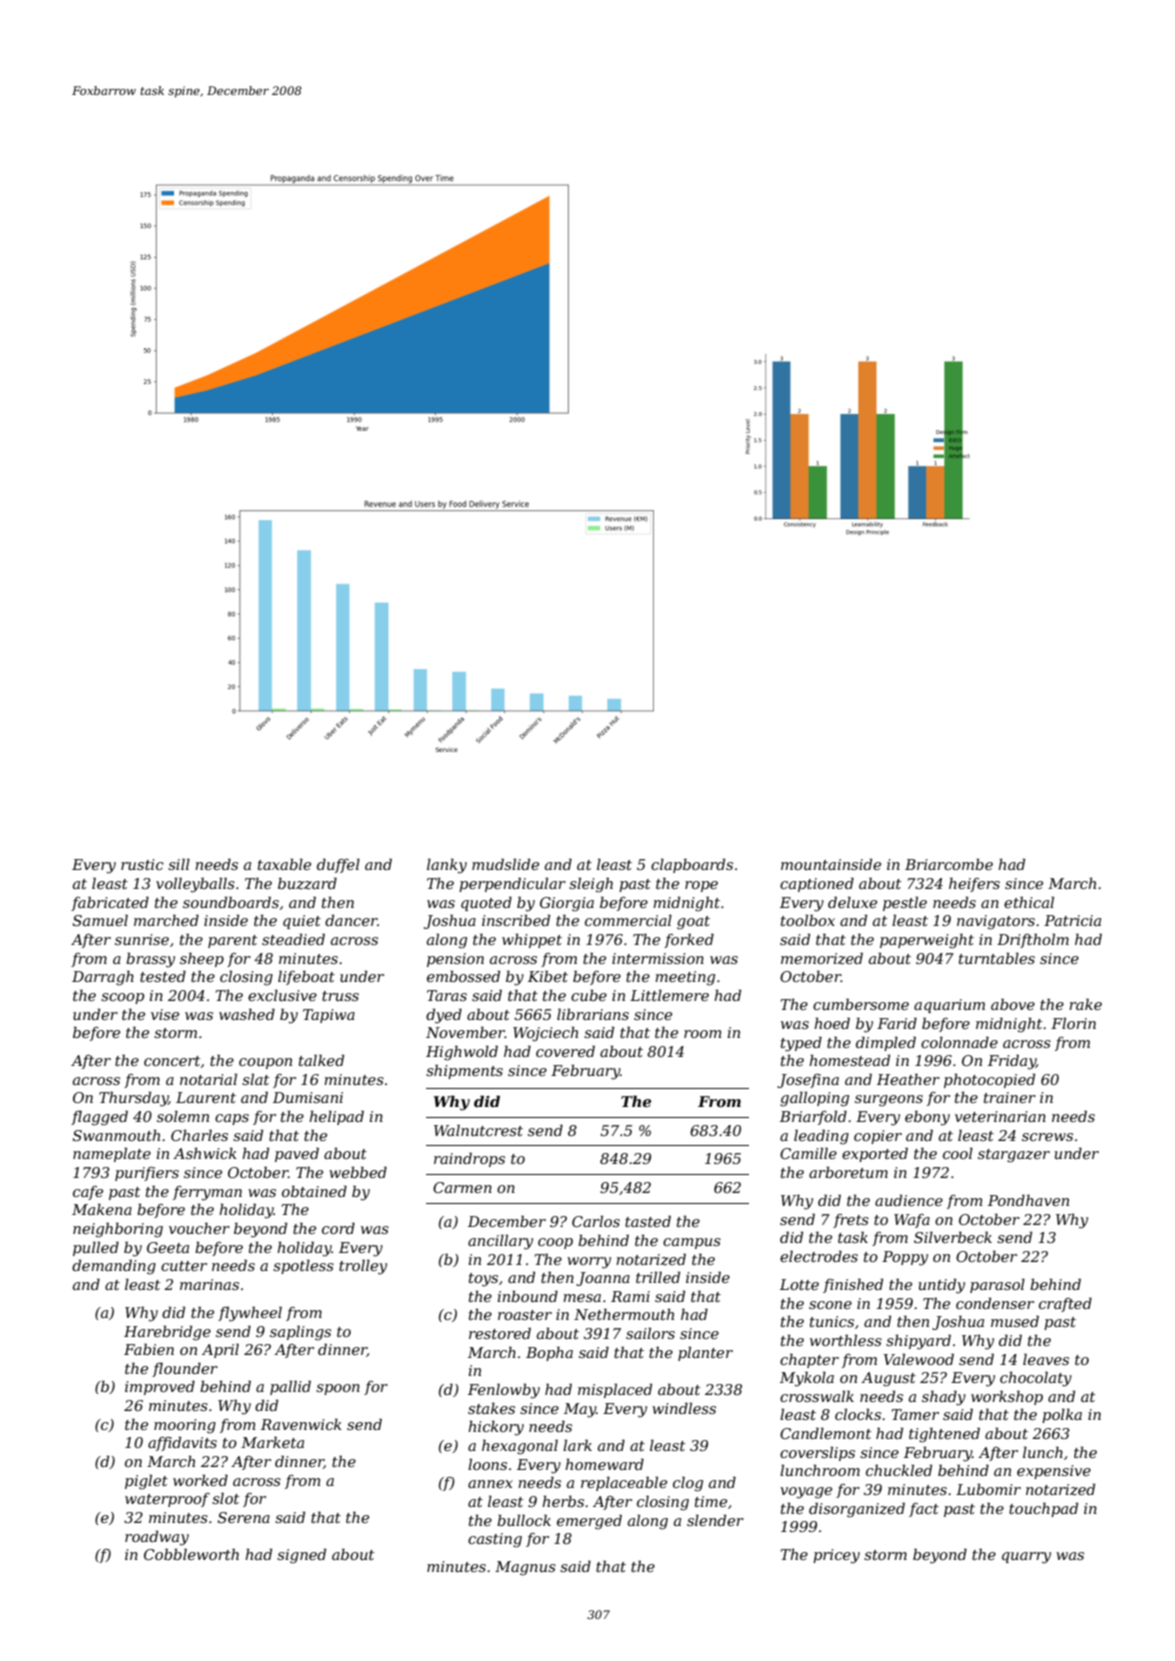 The width and height of the document is (1175, 1661). I want to click on paved, so click(297, 1154).
